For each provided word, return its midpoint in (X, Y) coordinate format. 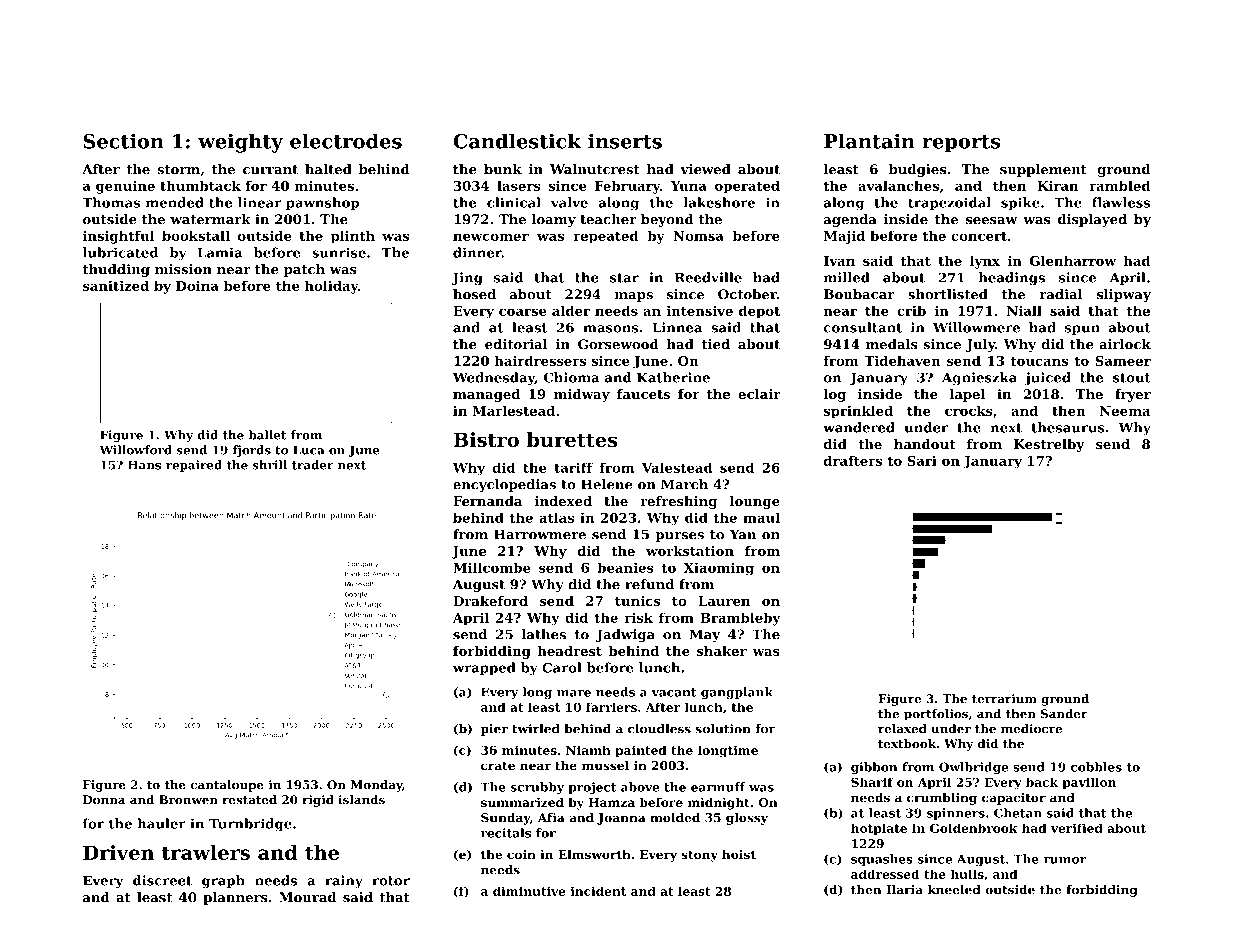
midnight (719, 803)
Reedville (708, 277)
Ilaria (904, 890)
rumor (1065, 860)
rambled (1120, 185)
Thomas (111, 202)
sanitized (116, 285)
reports (961, 144)
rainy (344, 882)
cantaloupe (227, 786)
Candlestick (517, 141)
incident (598, 891)
